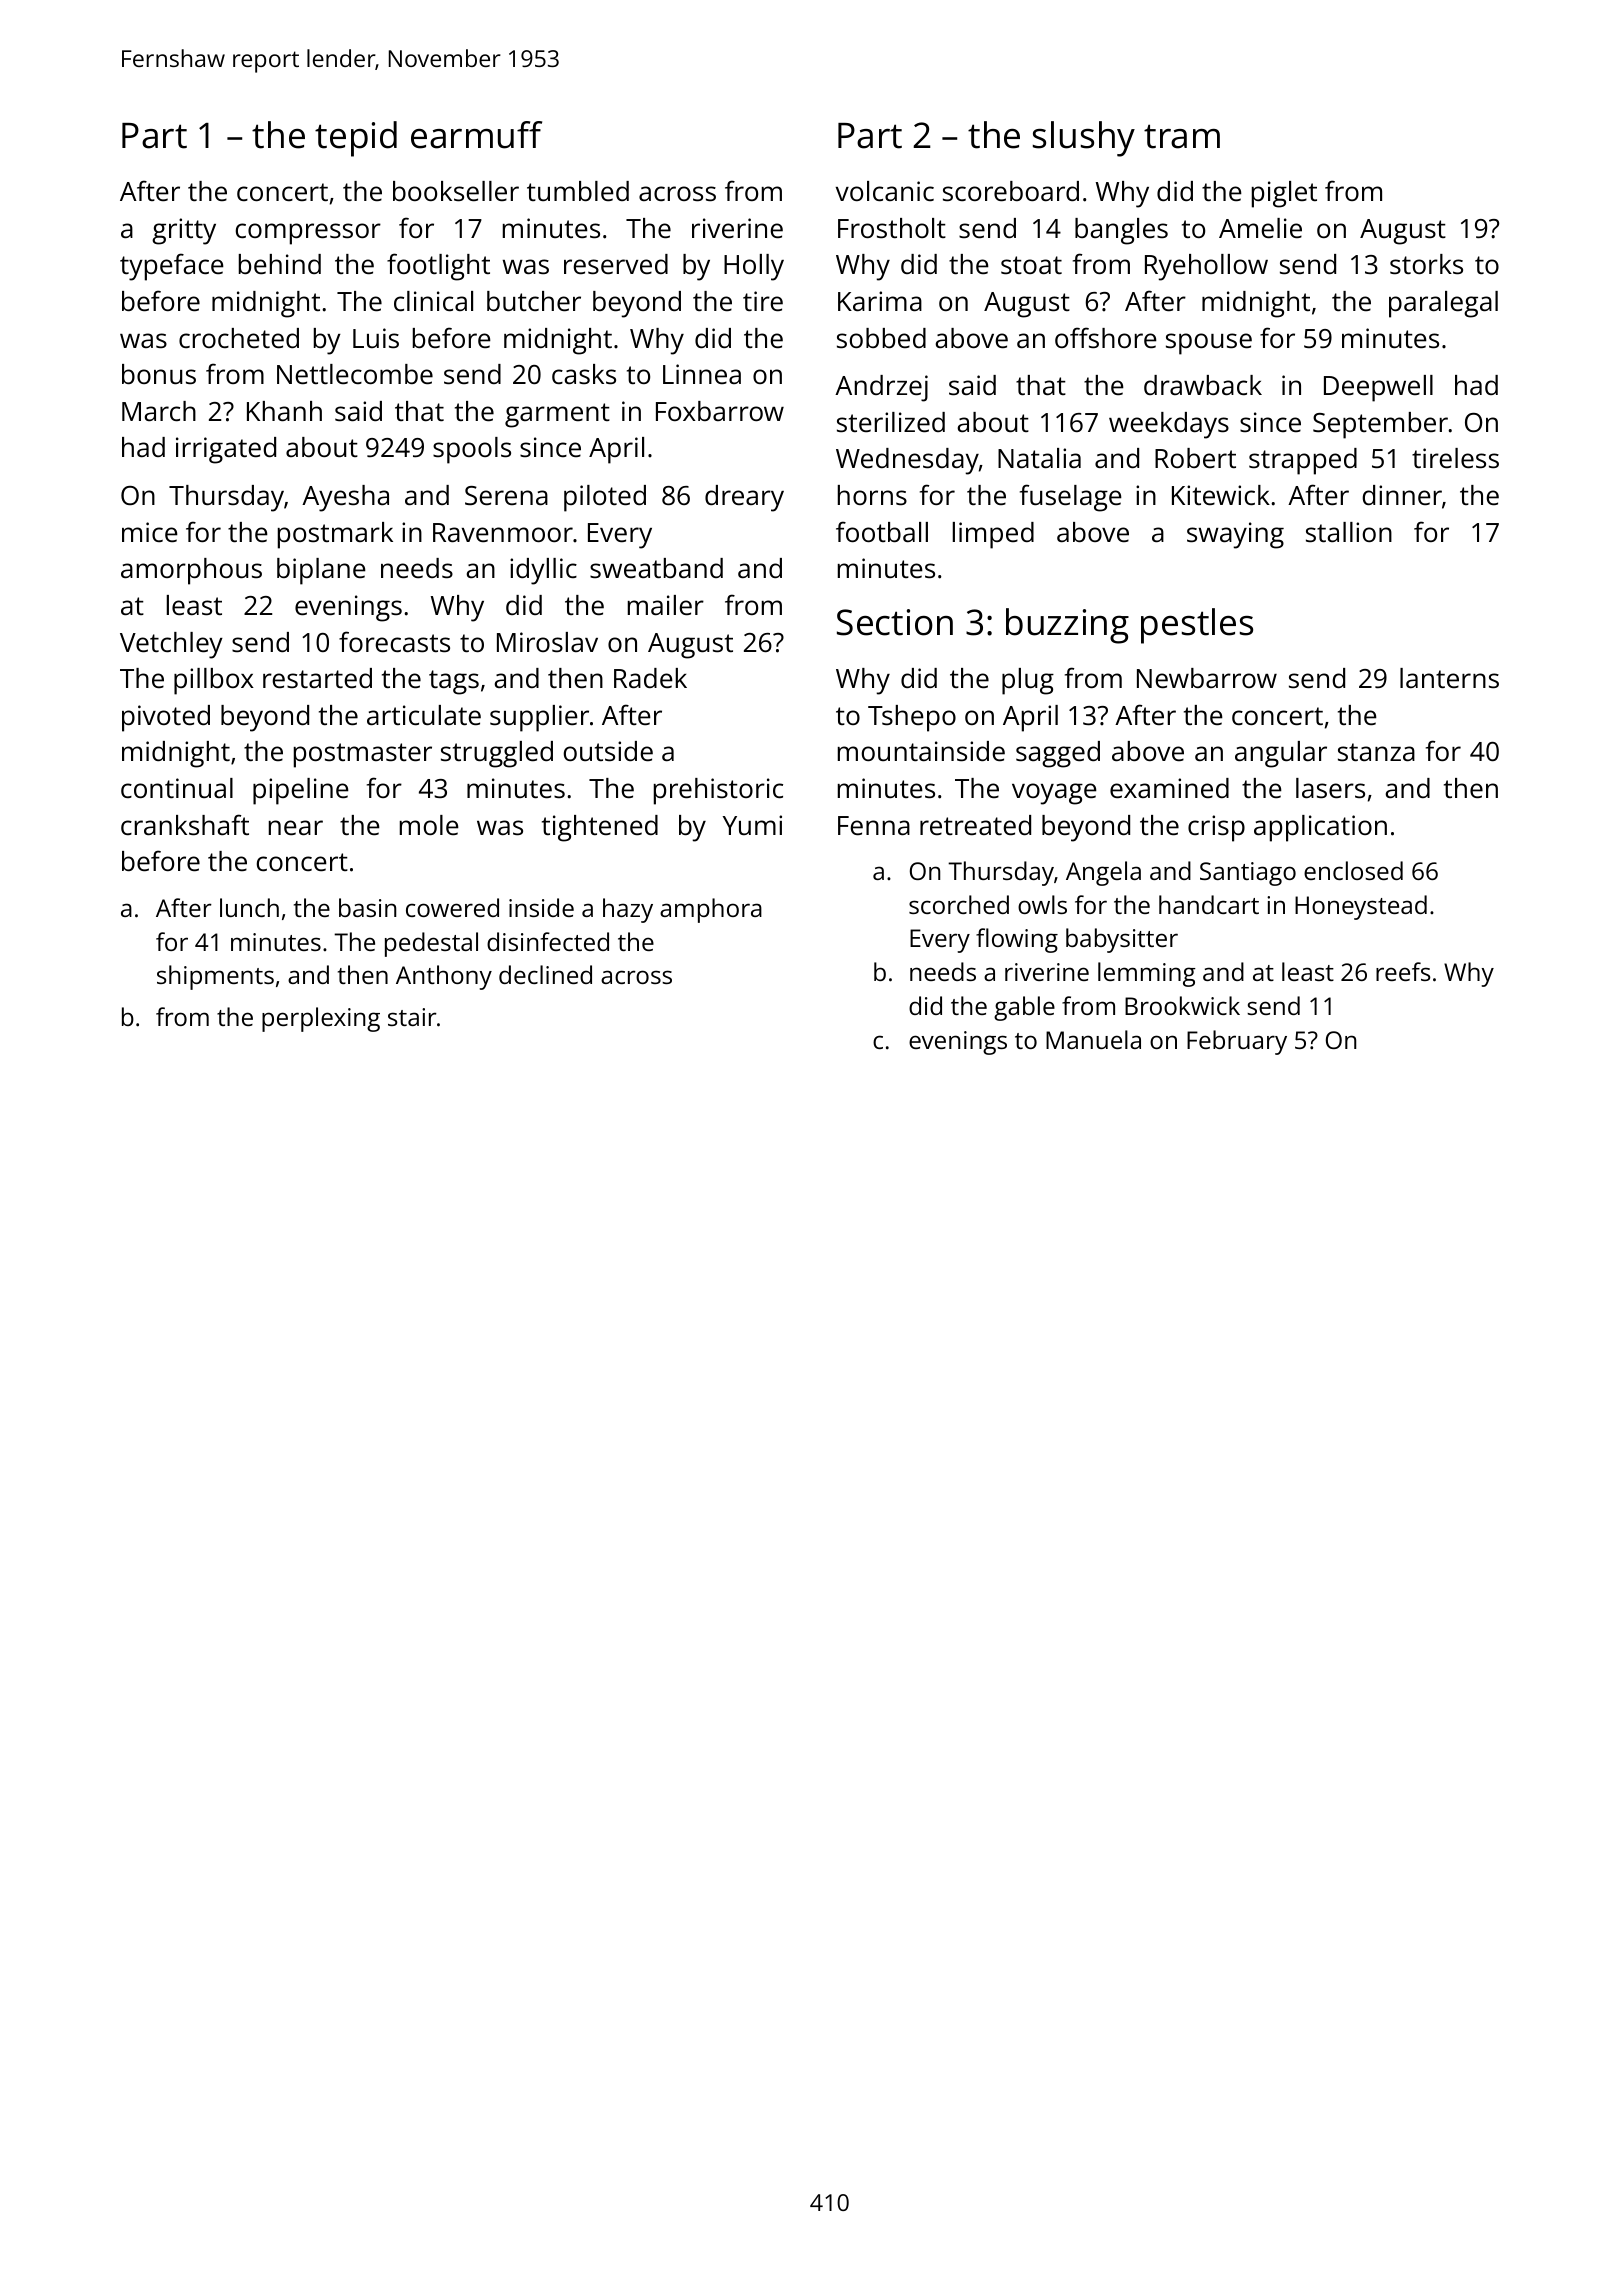 The image size is (1620, 2292). What do you see at coordinates (1216, 828) in the page?
I see `crisp` at bounding box center [1216, 828].
